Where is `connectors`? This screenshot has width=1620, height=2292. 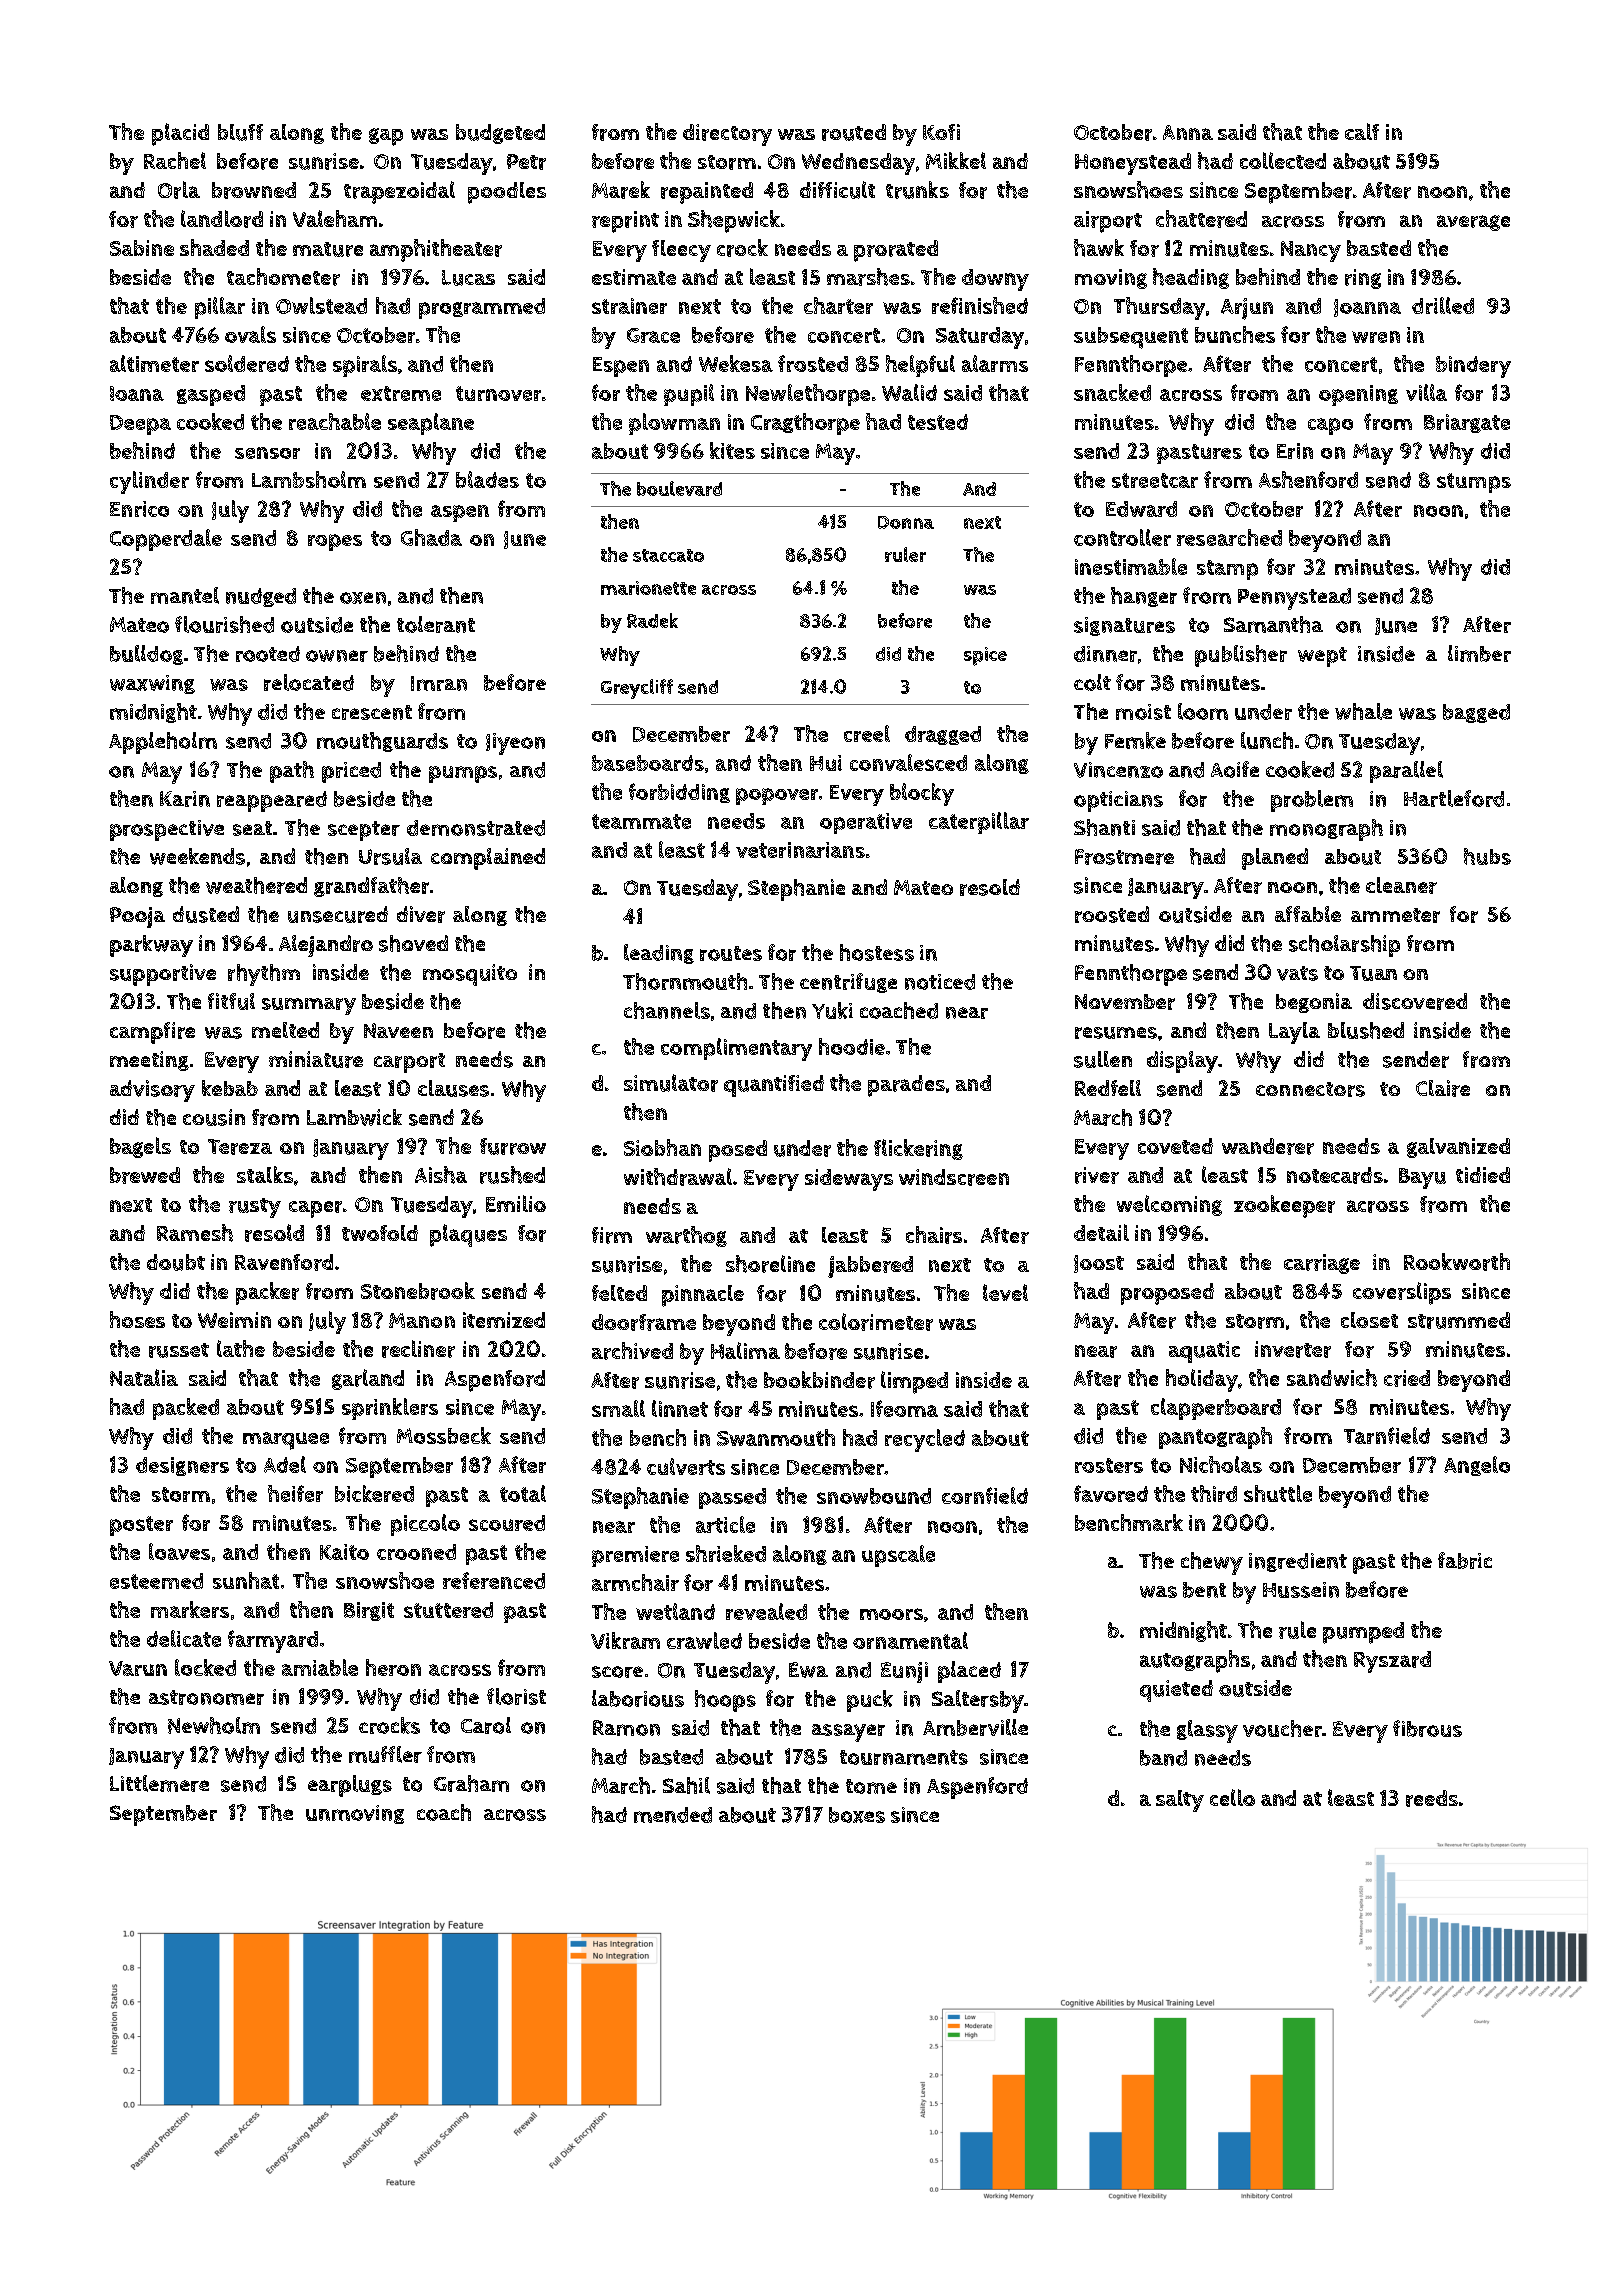
connectors is located at coordinates (1310, 1089).
